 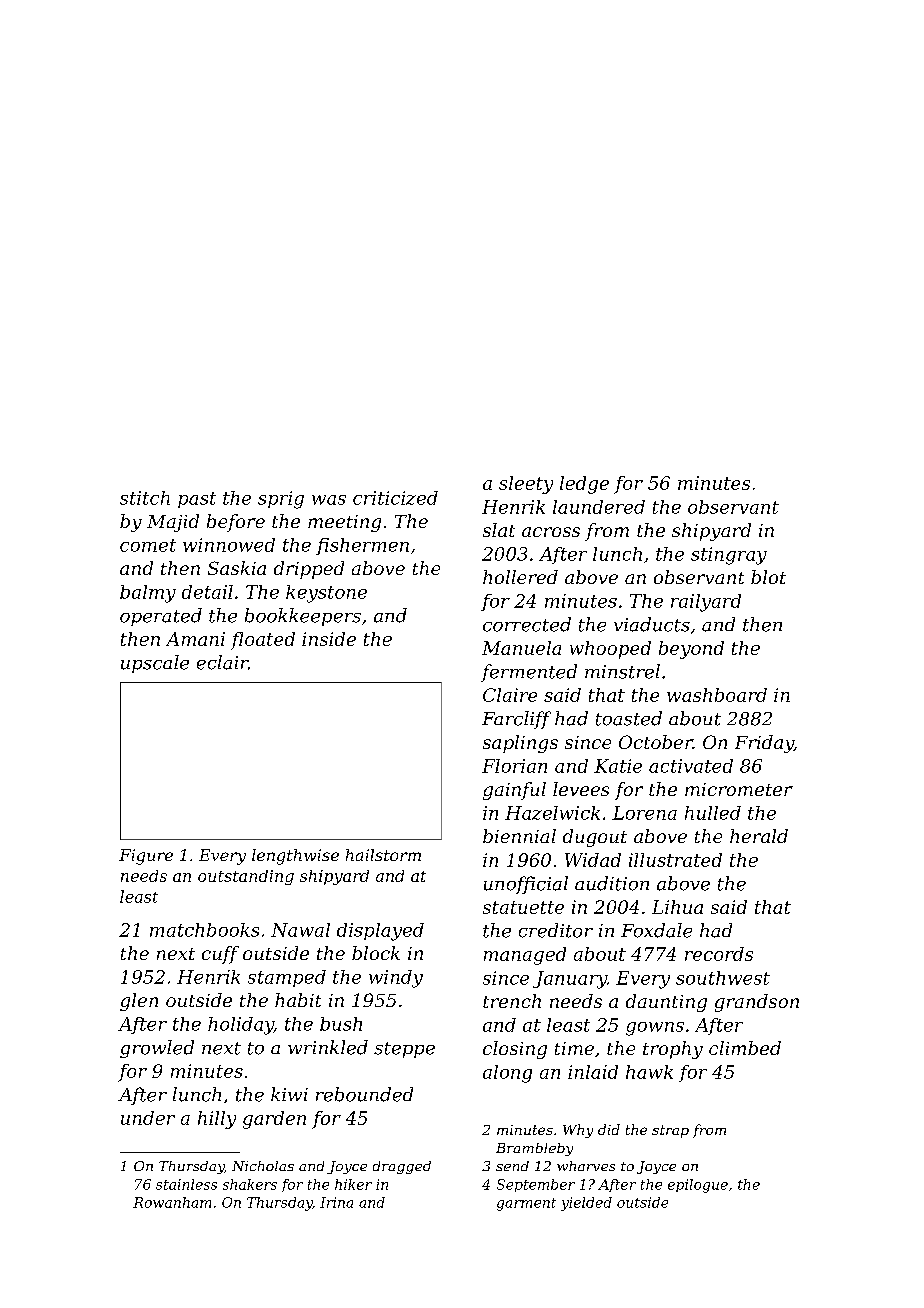 I want to click on before, so click(x=236, y=523).
